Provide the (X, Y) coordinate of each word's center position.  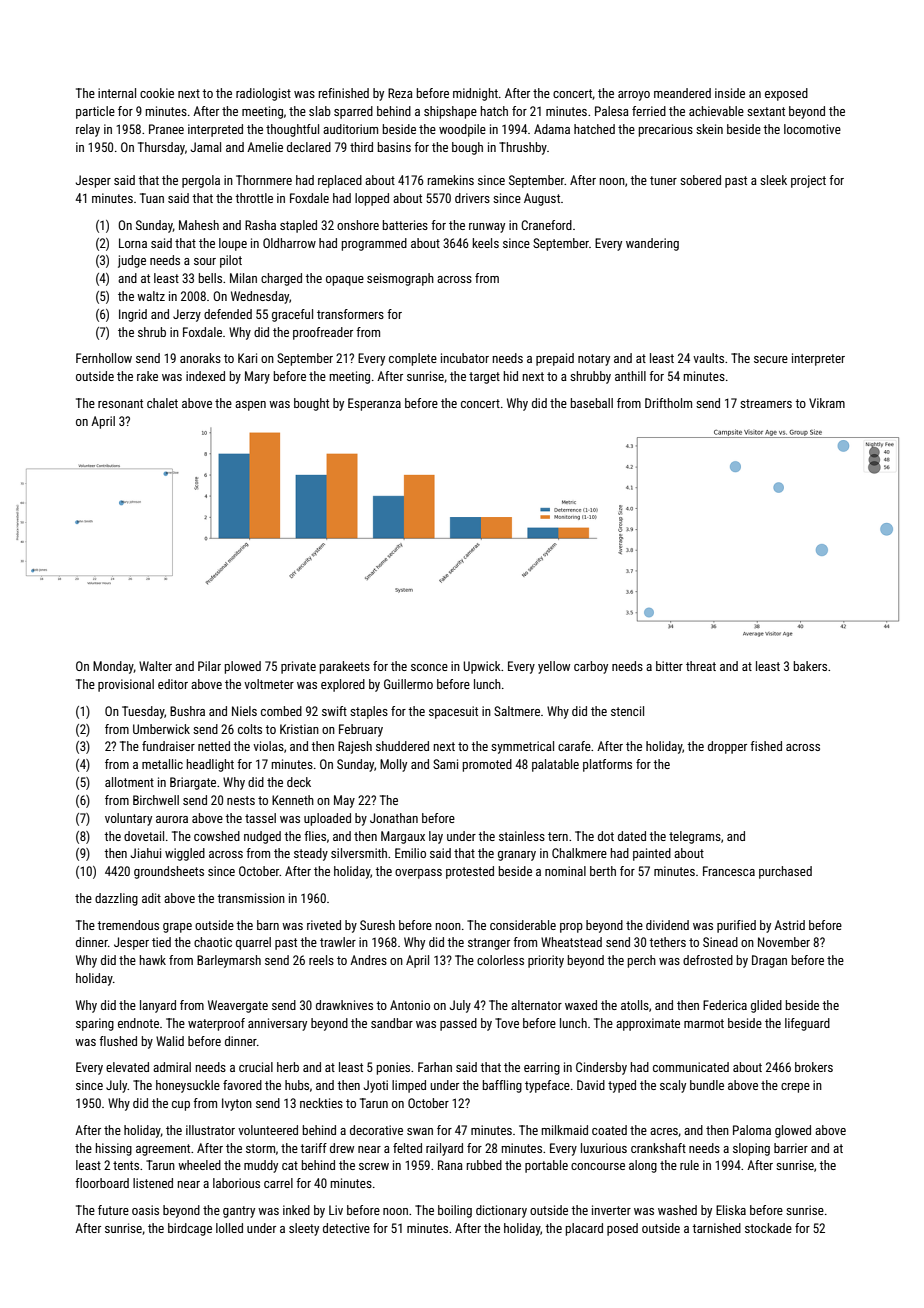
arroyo (634, 96)
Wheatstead (571, 942)
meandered (682, 93)
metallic (162, 764)
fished (766, 746)
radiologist (263, 94)
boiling (455, 1211)
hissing (114, 1149)
